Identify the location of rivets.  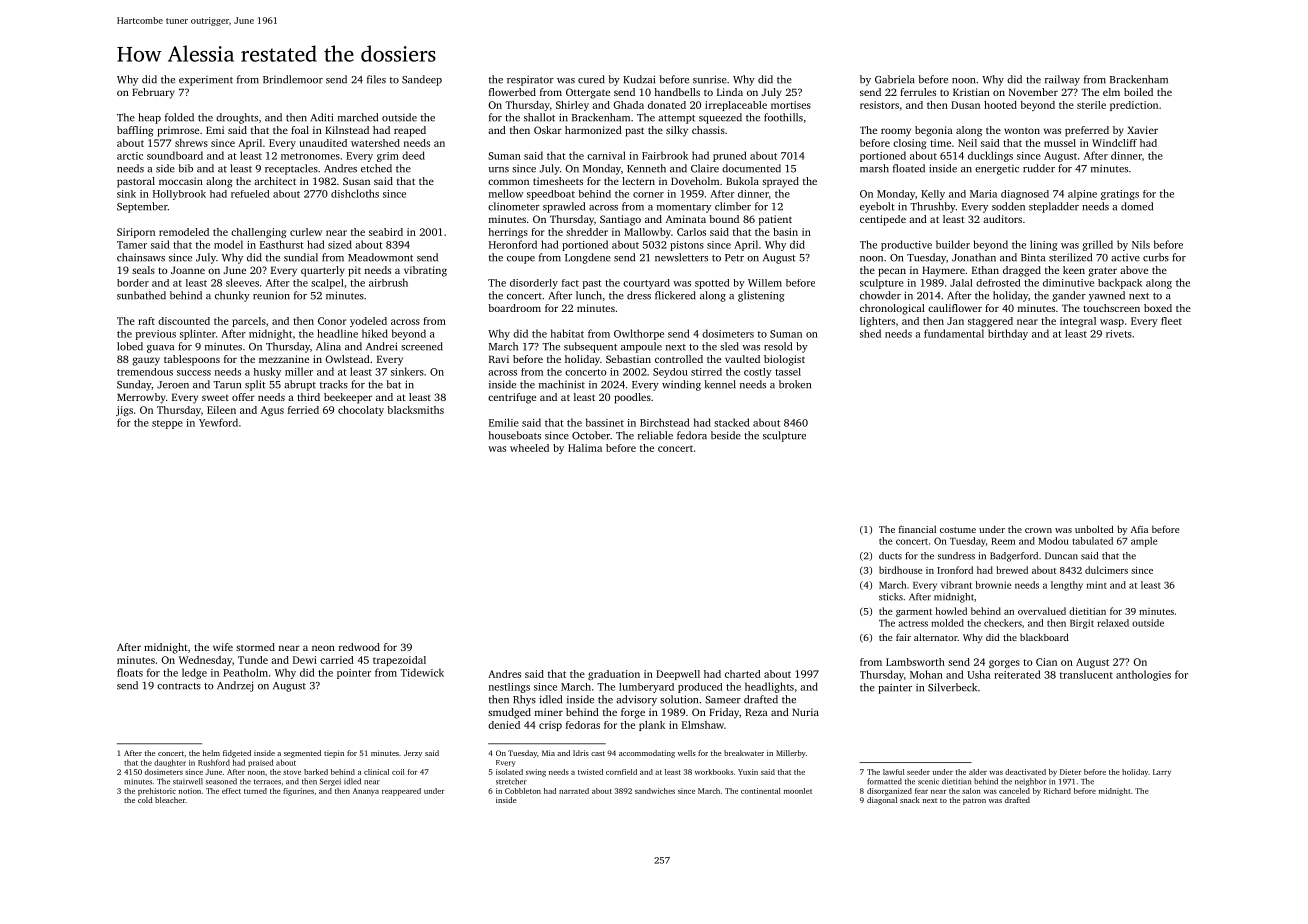
(1119, 334).
